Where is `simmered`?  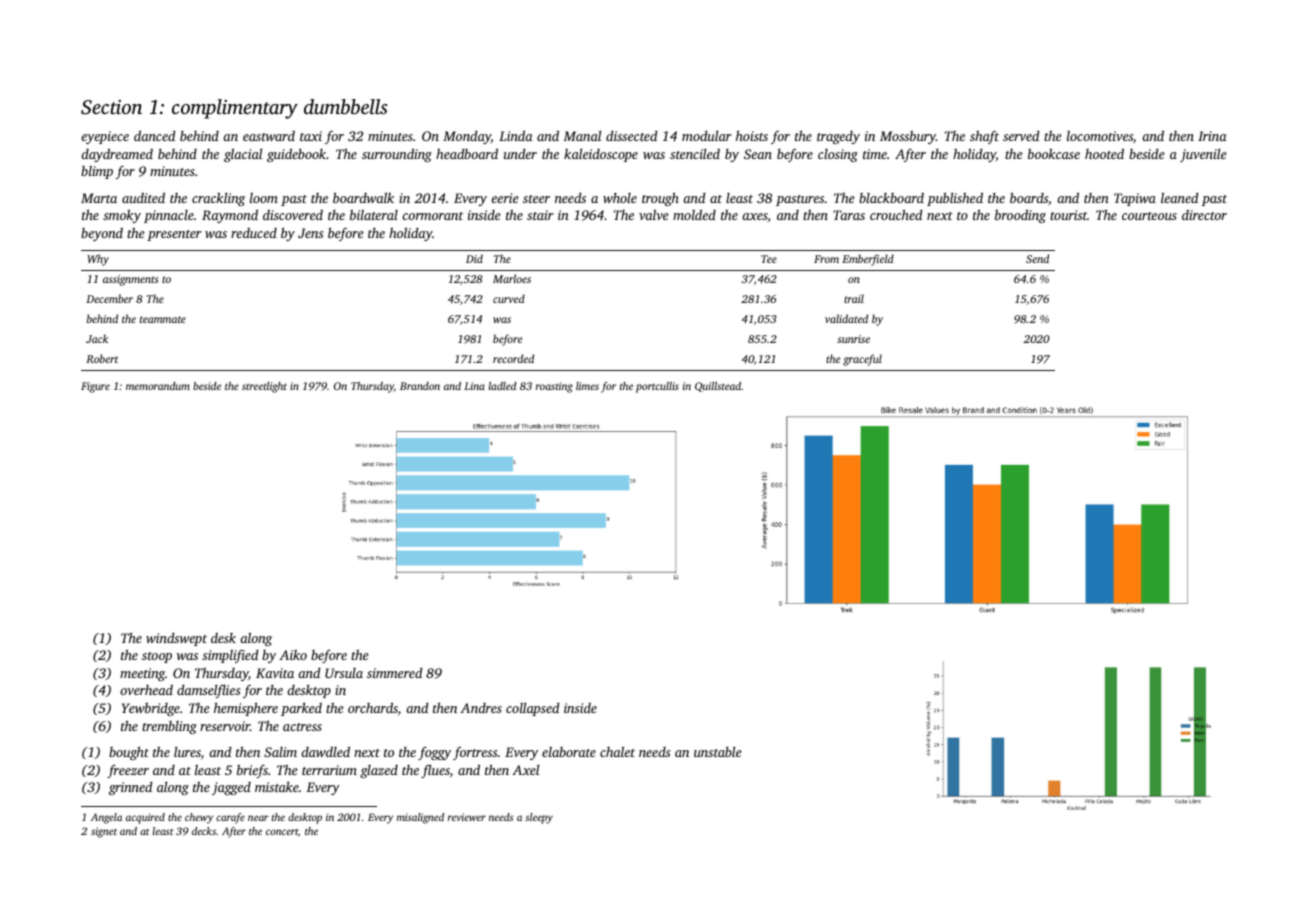
simmered is located at coordinates (395, 673).
